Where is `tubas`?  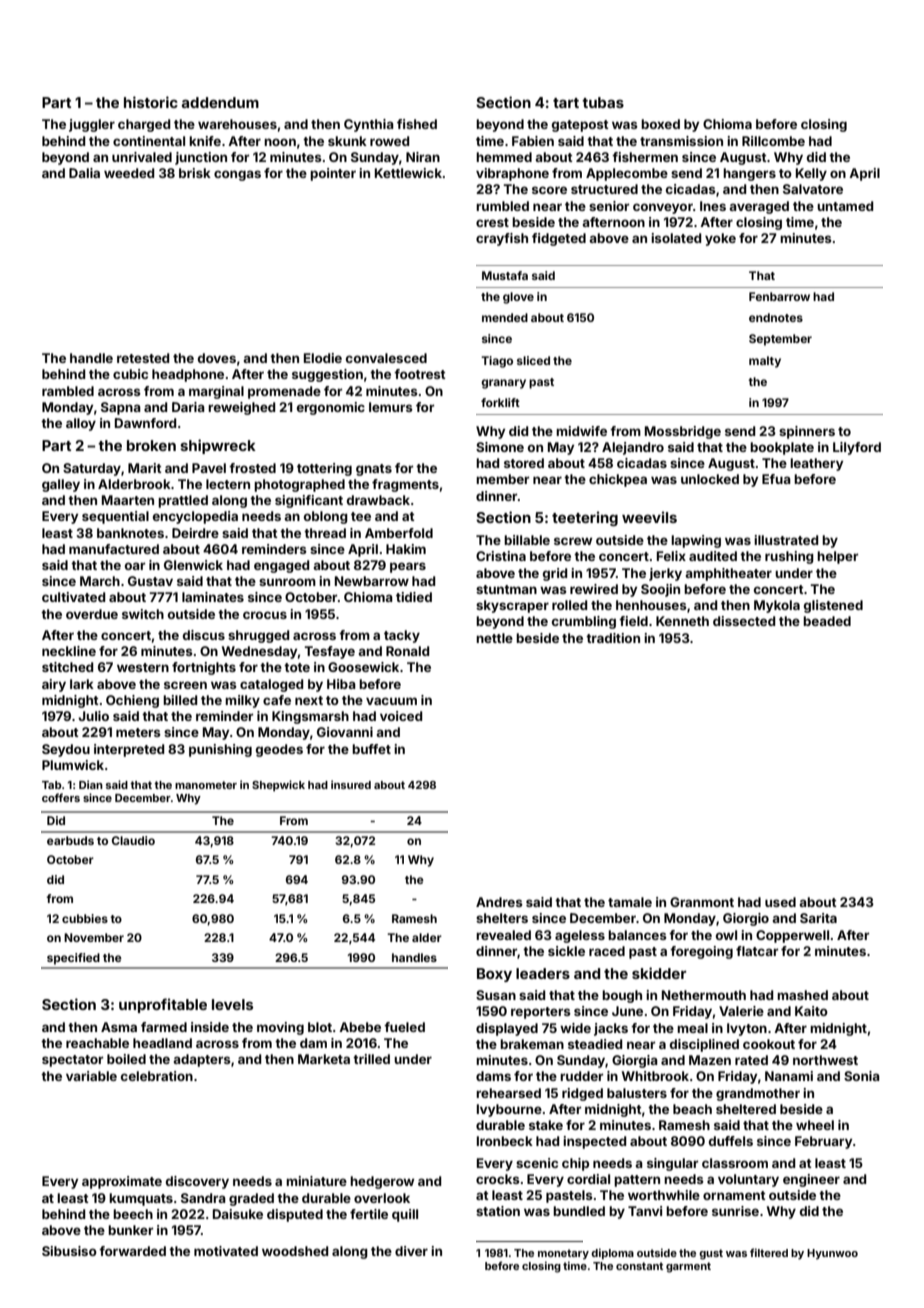
tubas is located at coordinates (603, 102).
